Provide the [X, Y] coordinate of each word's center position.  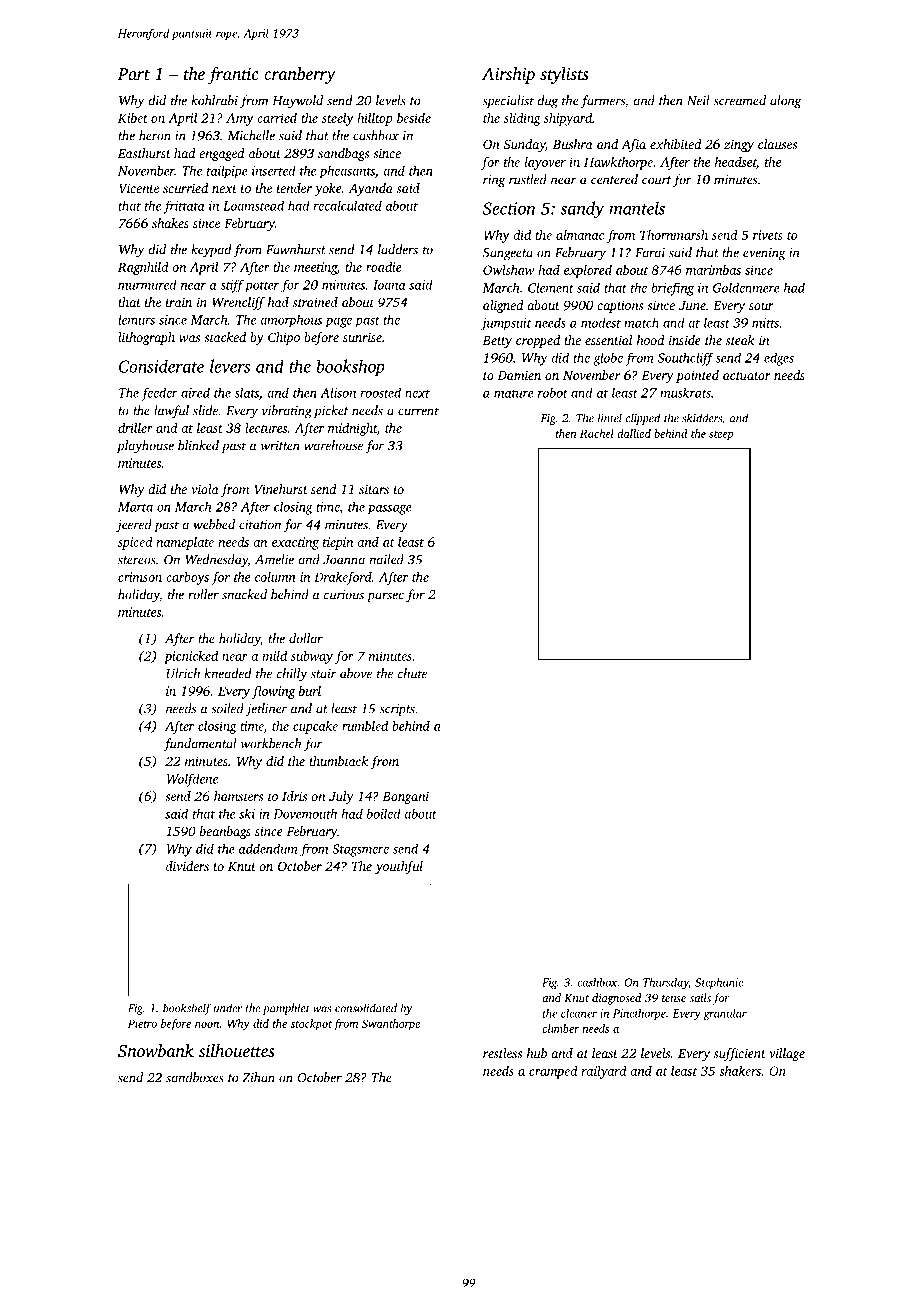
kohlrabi [214, 100]
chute [412, 673]
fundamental [200, 745]
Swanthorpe [391, 1025]
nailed [386, 559]
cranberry [300, 75]
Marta [135, 507]
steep [721, 436]
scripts [397, 710]
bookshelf [187, 1009]
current [418, 411]
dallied [634, 433]
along [785, 102]
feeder [159, 394]
